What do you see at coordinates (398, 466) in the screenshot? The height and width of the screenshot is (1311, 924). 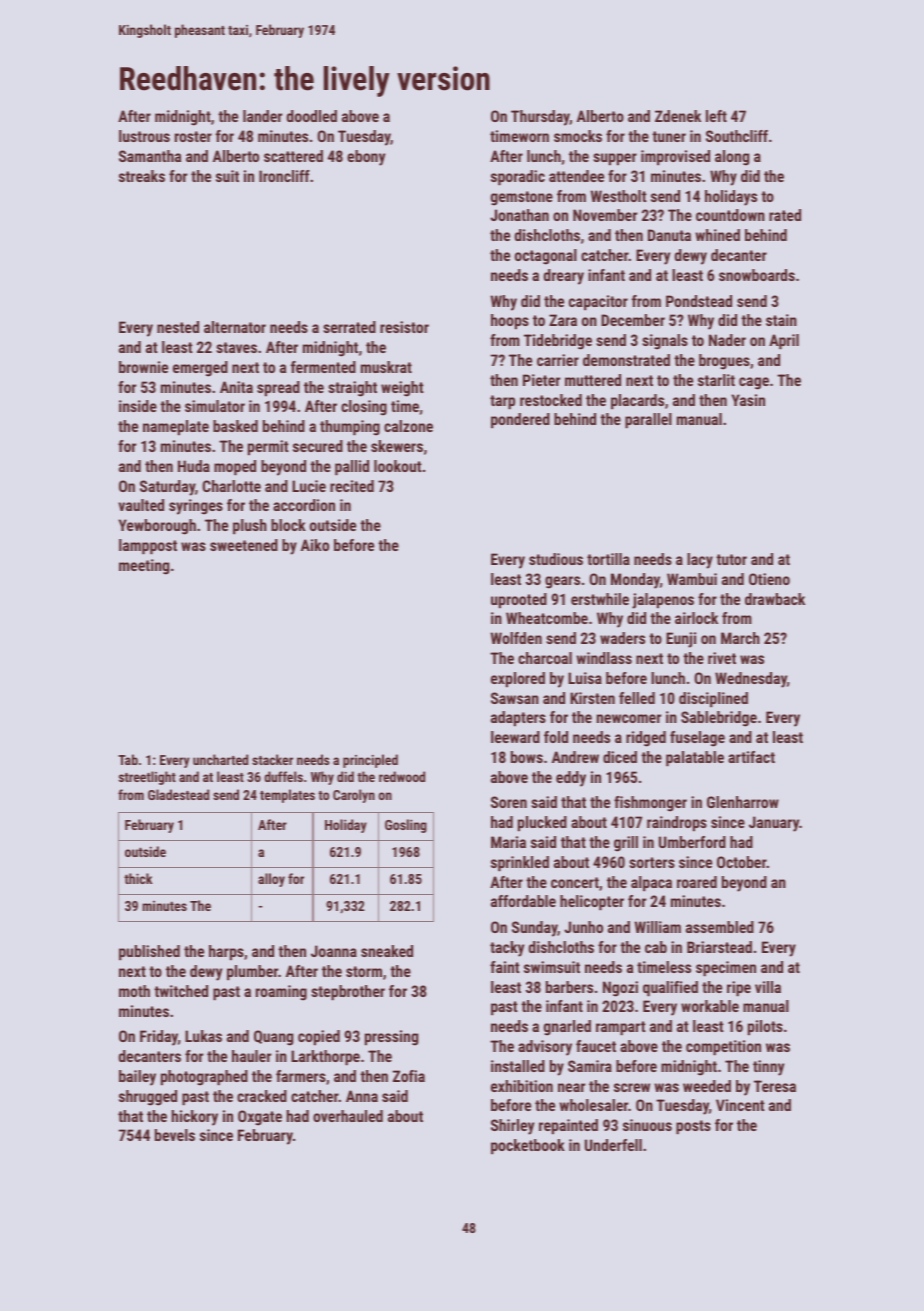 I see `lookout` at bounding box center [398, 466].
